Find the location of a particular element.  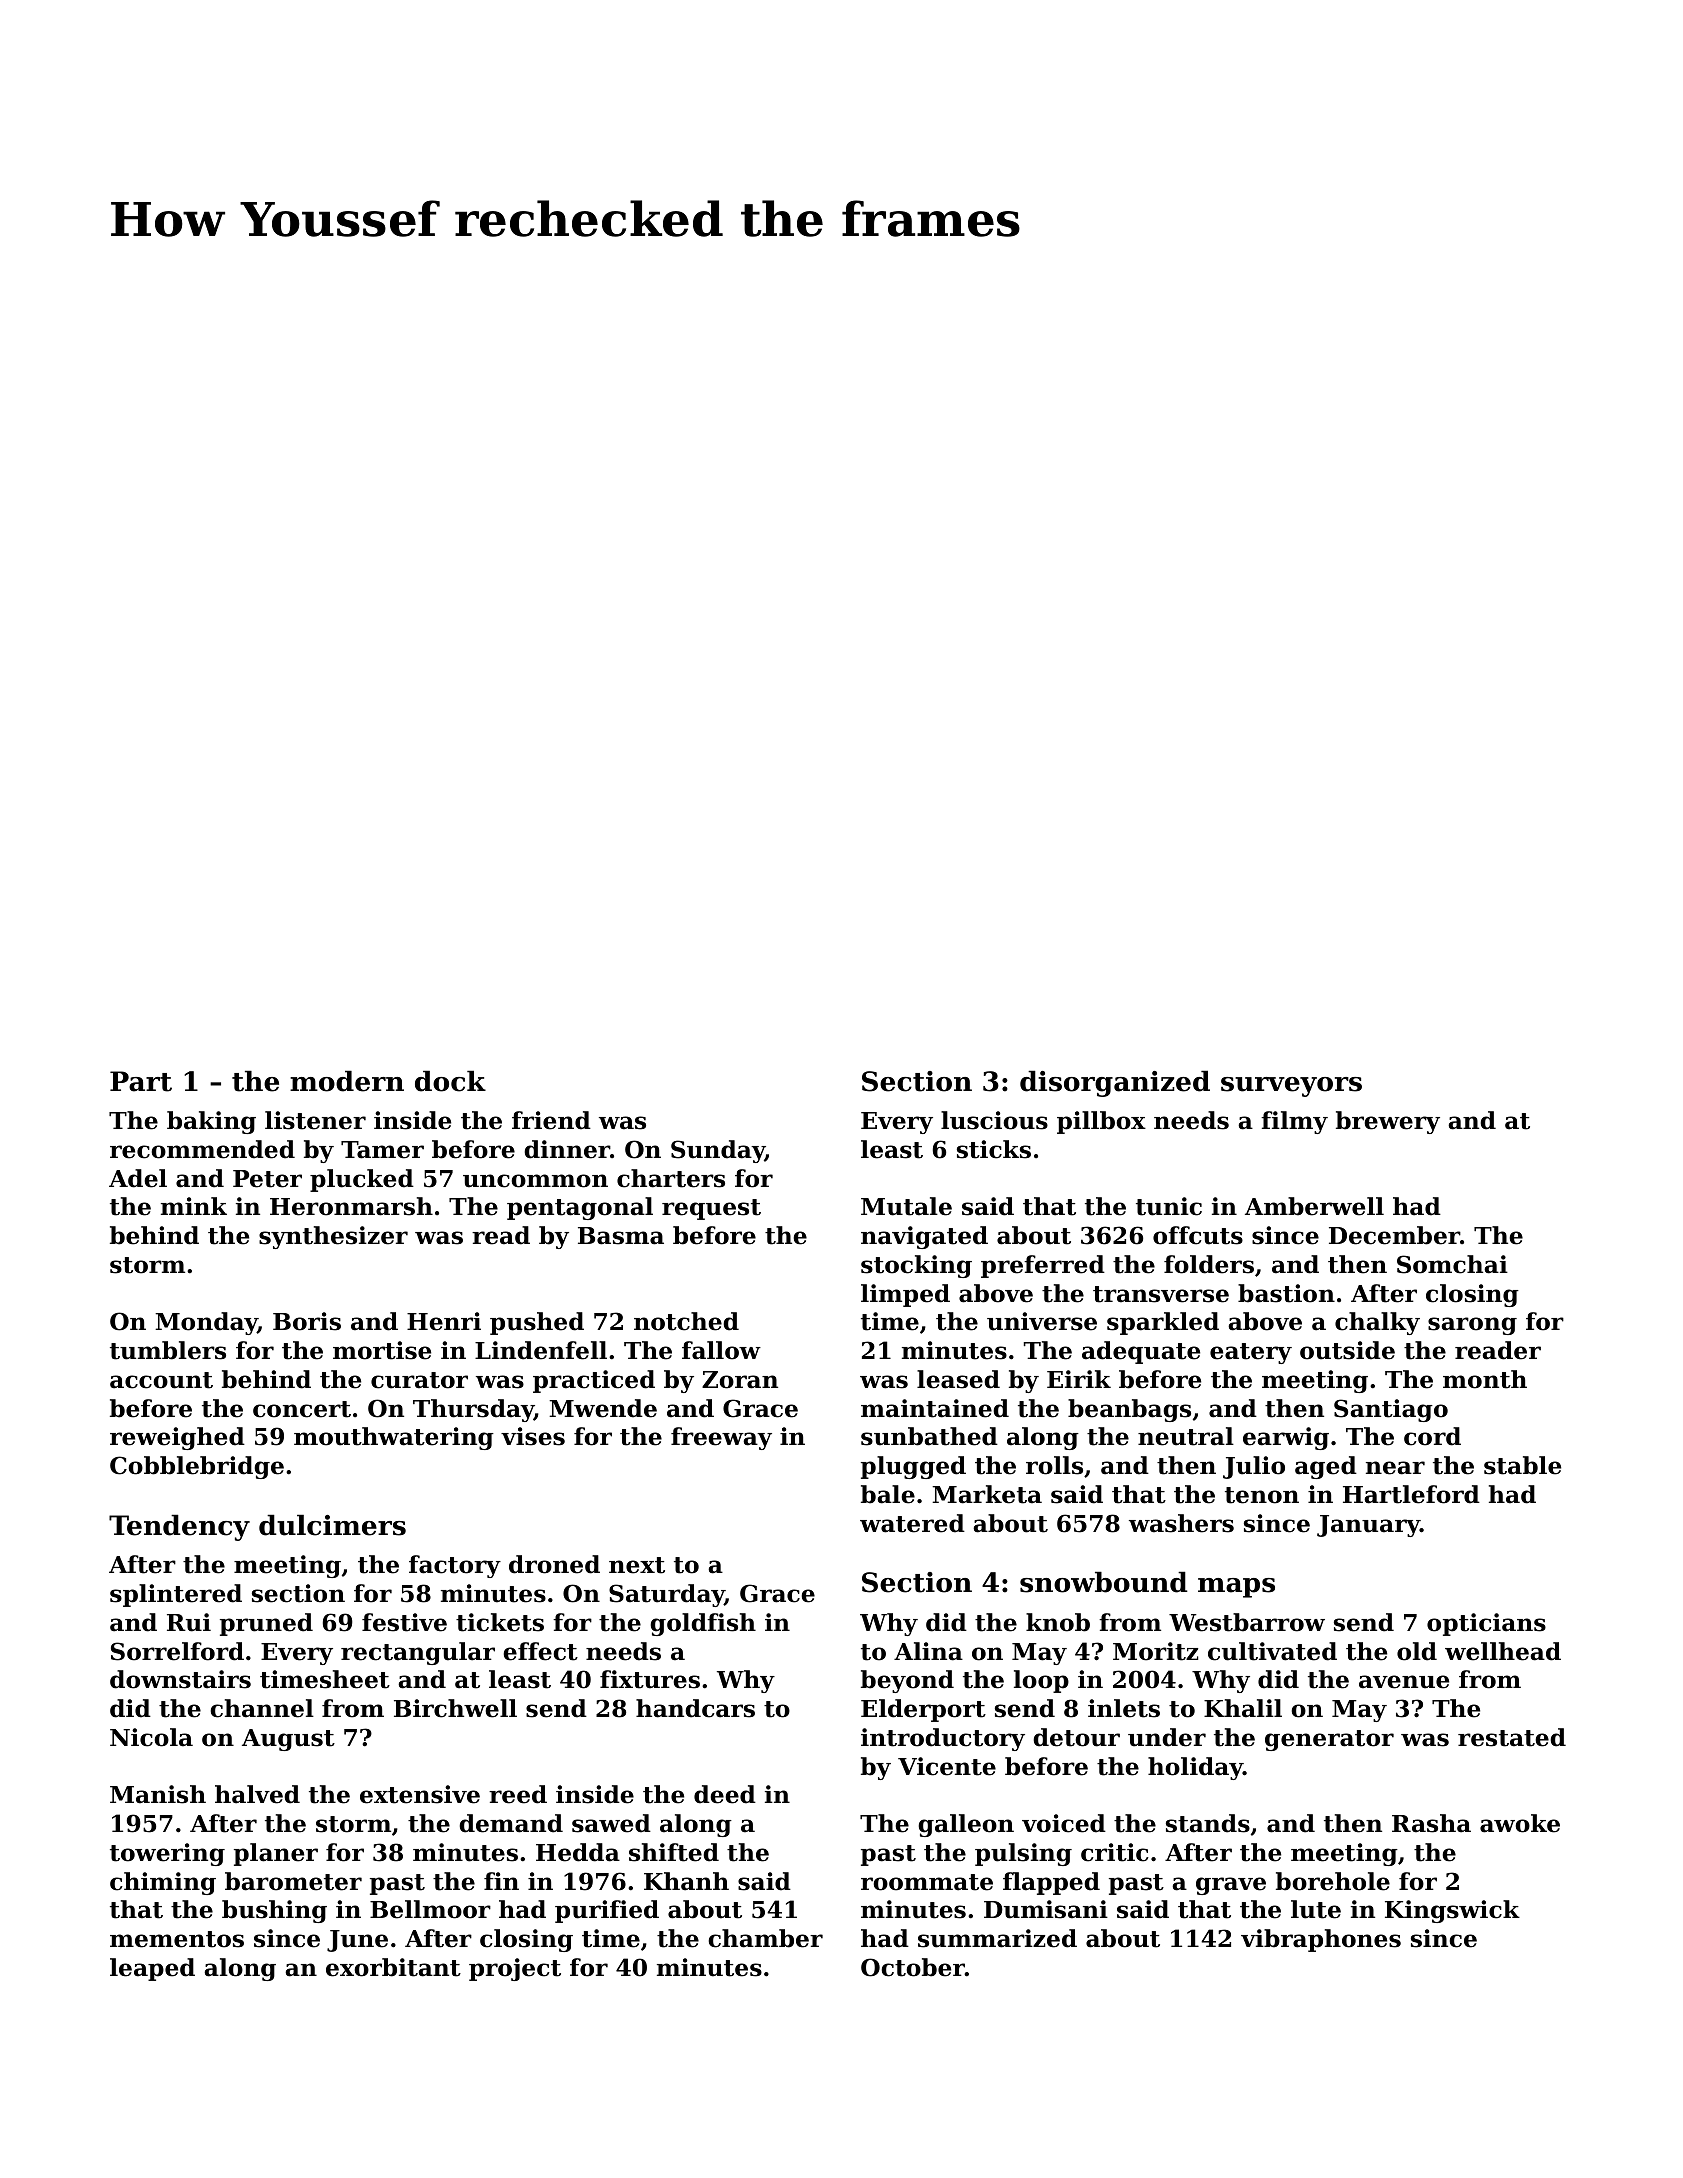

exorbitant is located at coordinates (393, 1967).
